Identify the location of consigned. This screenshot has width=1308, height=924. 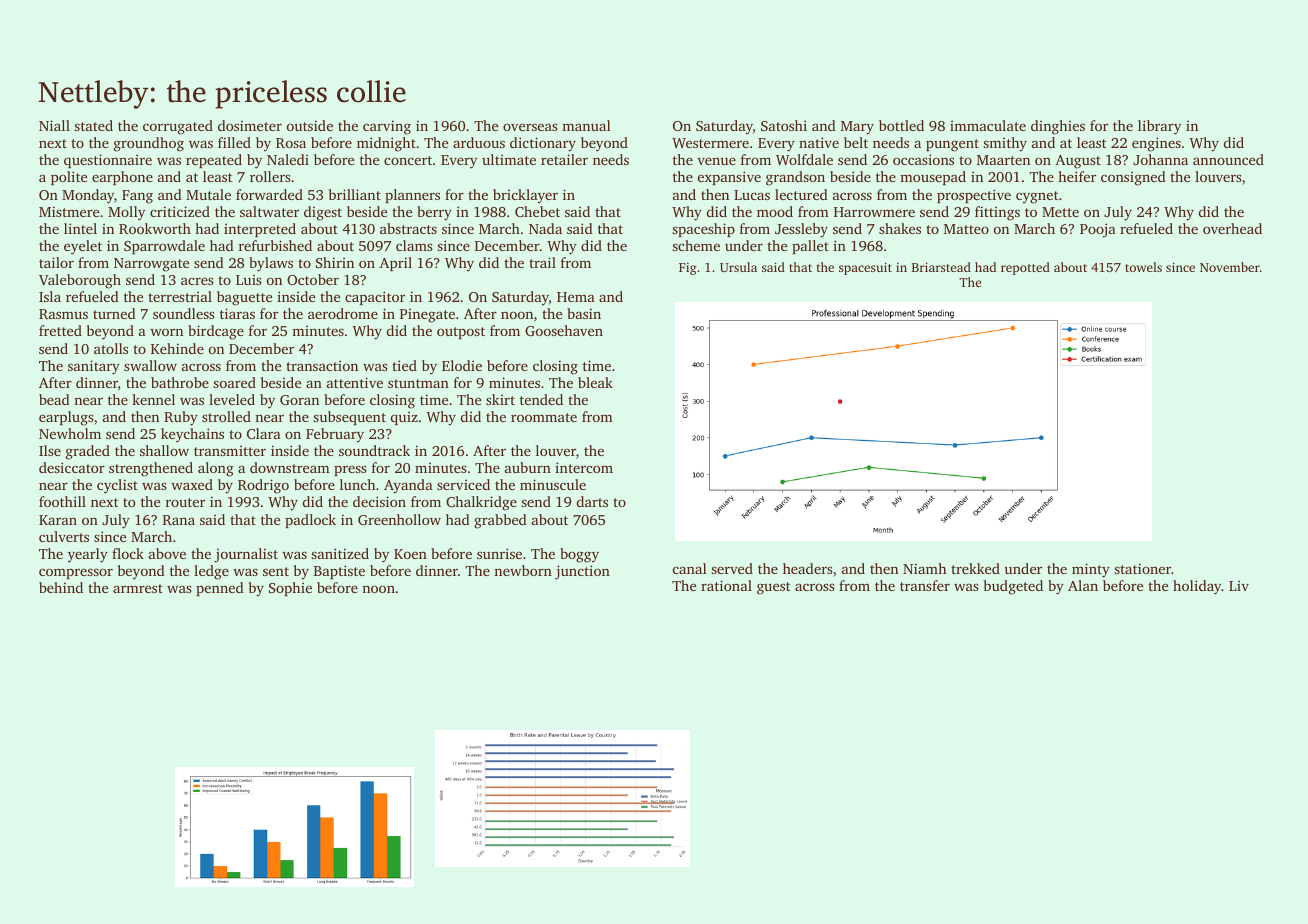
(1133, 178).
